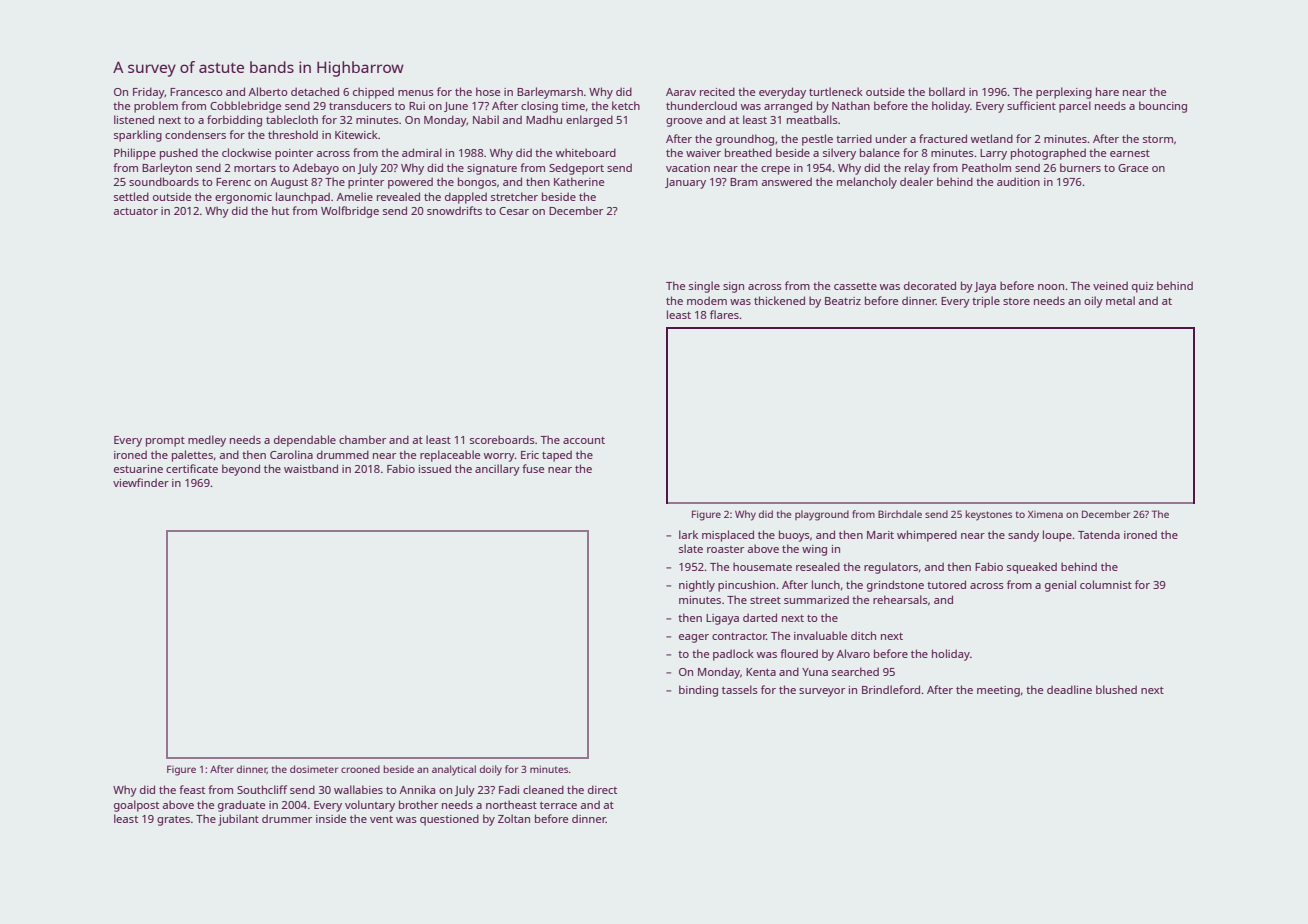 This screenshot has height=924, width=1308. Describe the element at coordinates (449, 820) in the screenshot. I see `questioned` at that location.
